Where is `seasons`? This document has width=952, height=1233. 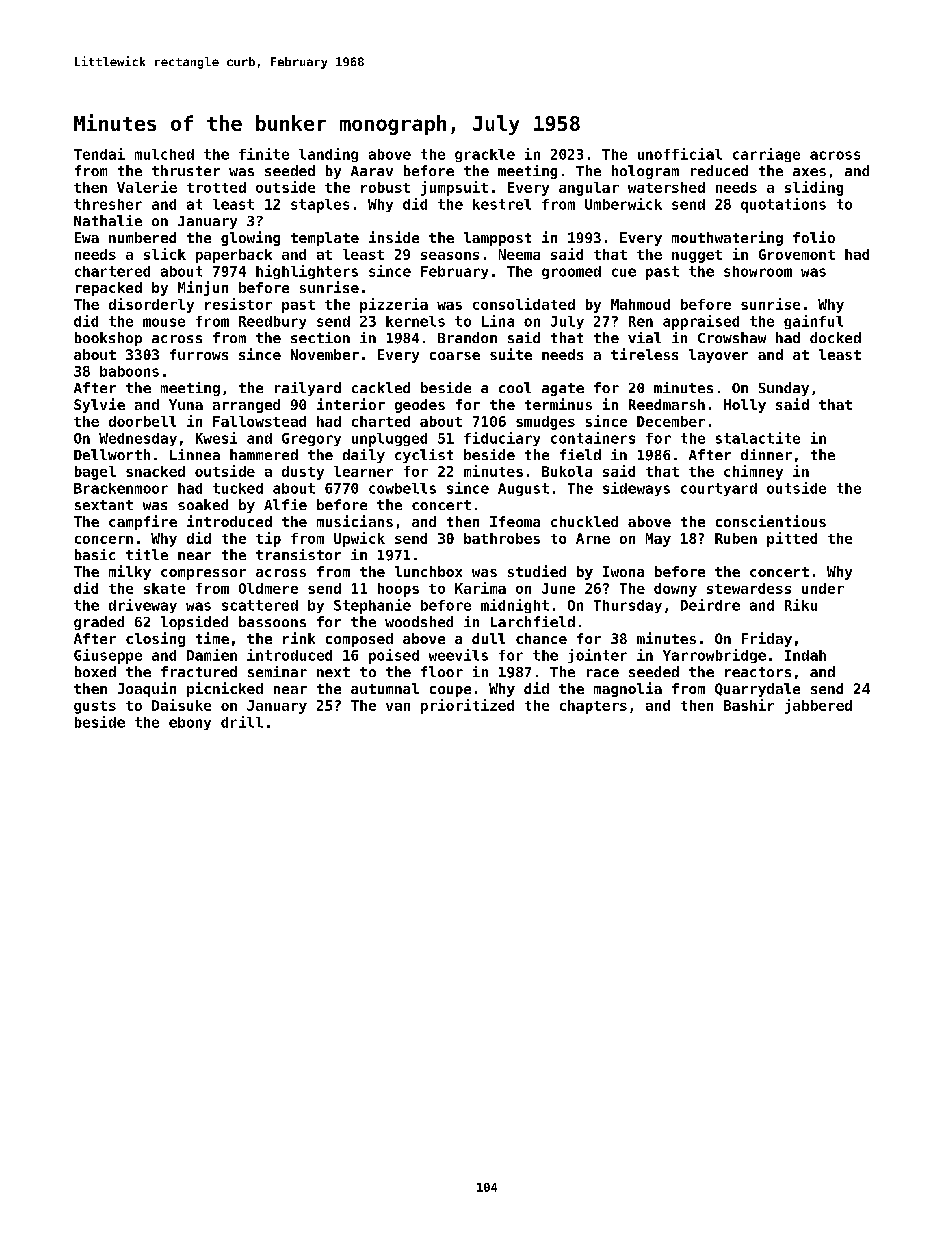 seasons is located at coordinates (450, 256).
